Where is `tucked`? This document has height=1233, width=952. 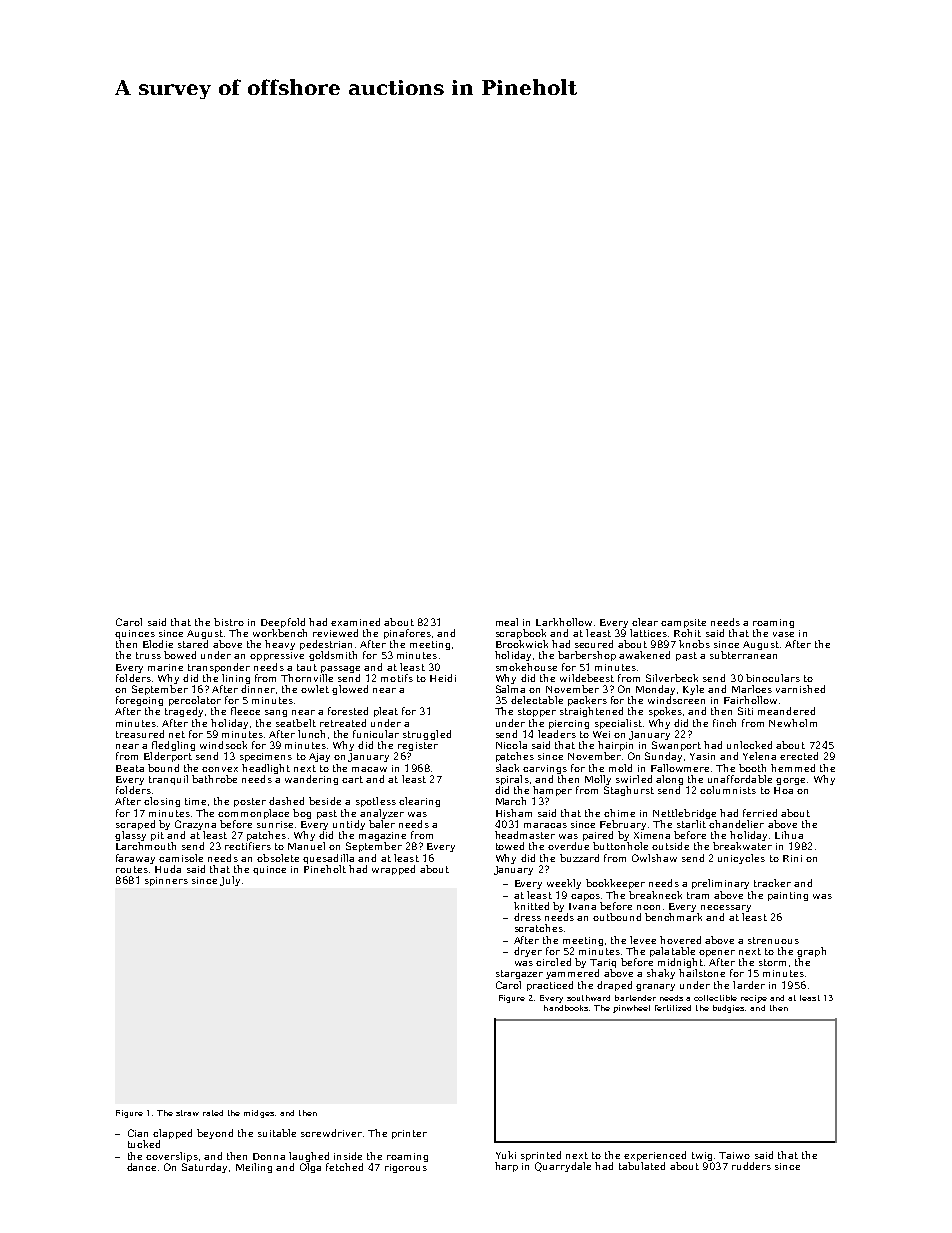 tucked is located at coordinates (144, 1144).
